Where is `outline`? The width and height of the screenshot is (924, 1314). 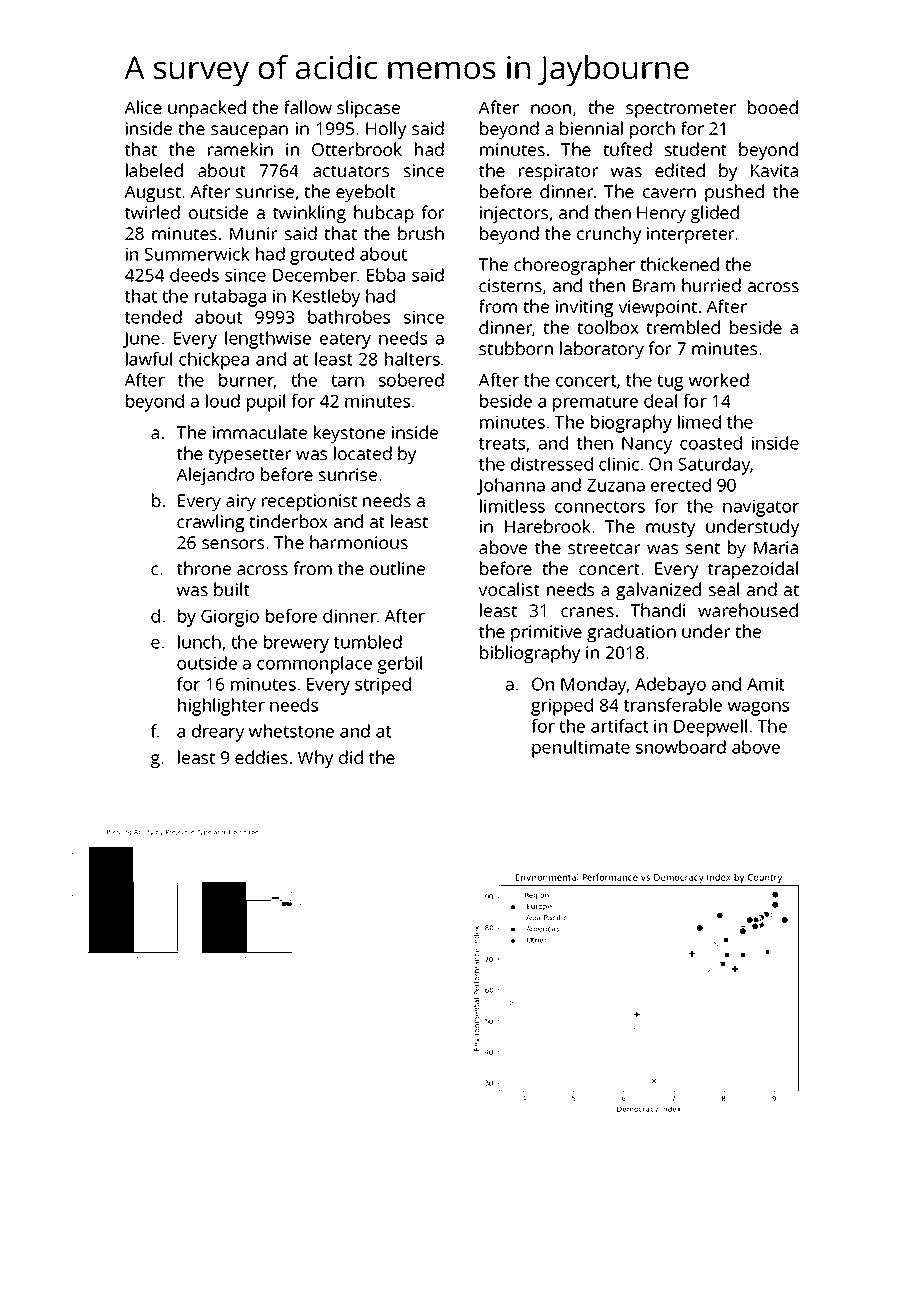 outline is located at coordinates (397, 568).
